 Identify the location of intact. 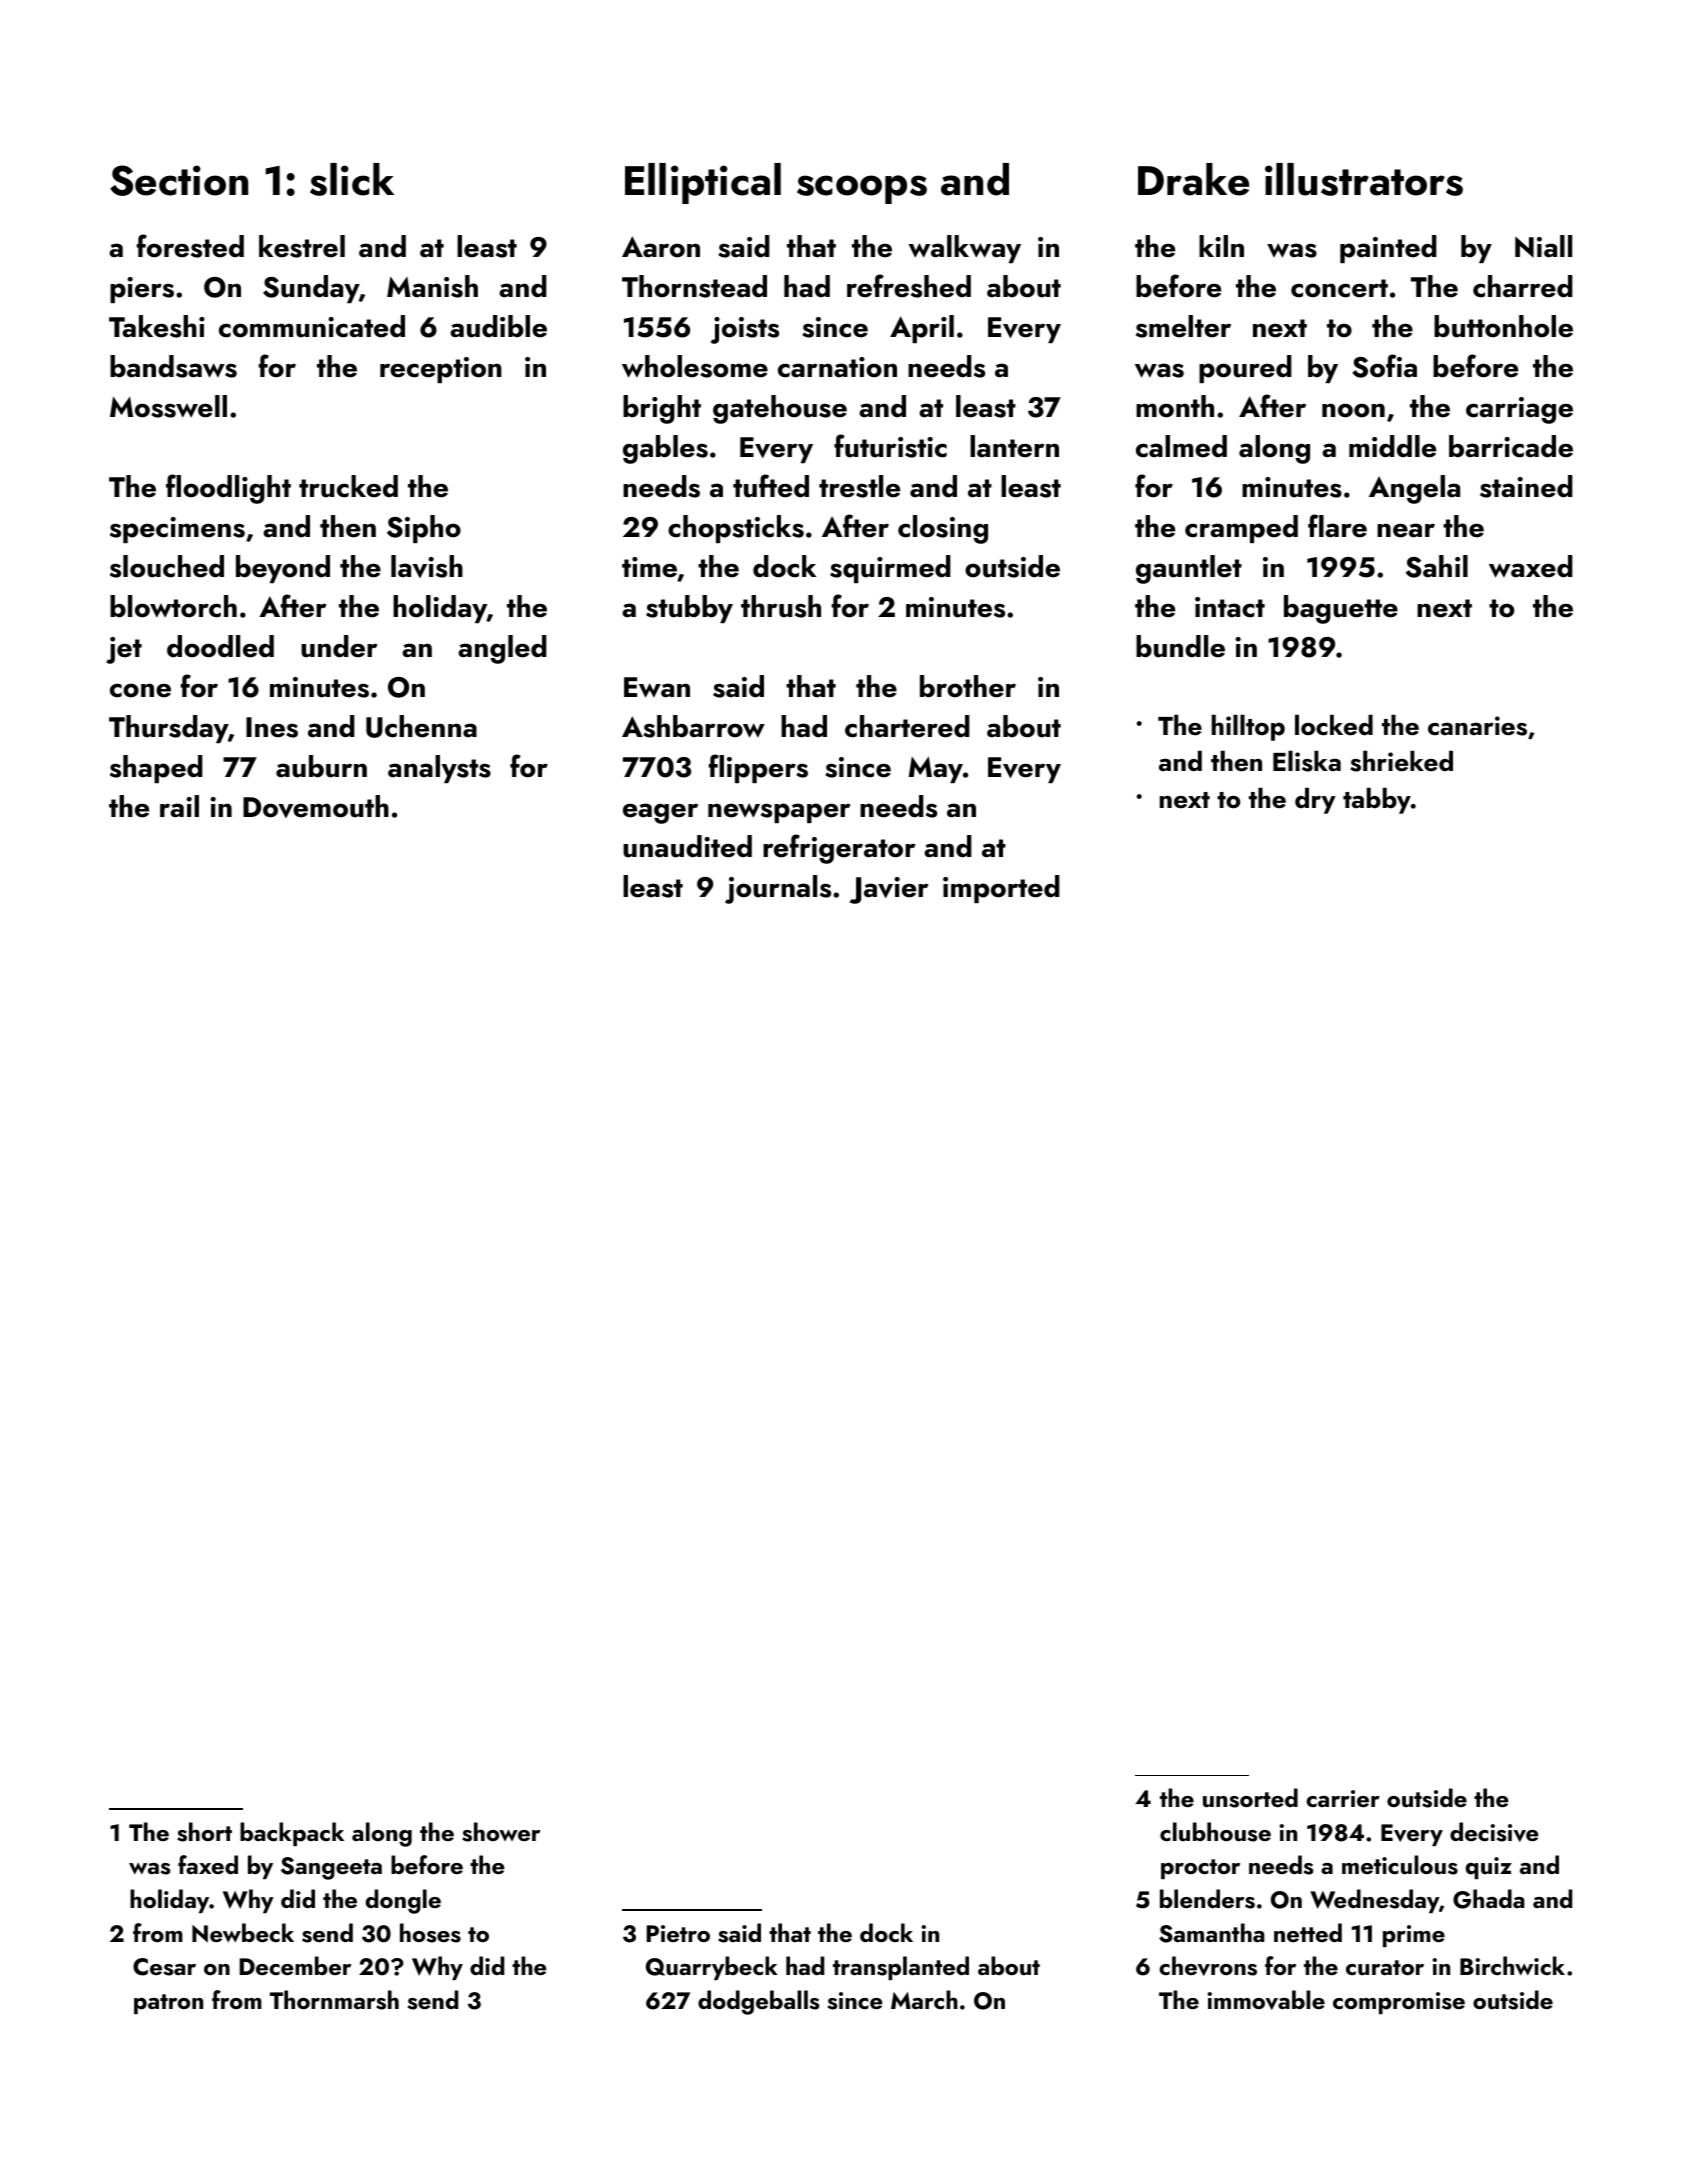
(1230, 607).
